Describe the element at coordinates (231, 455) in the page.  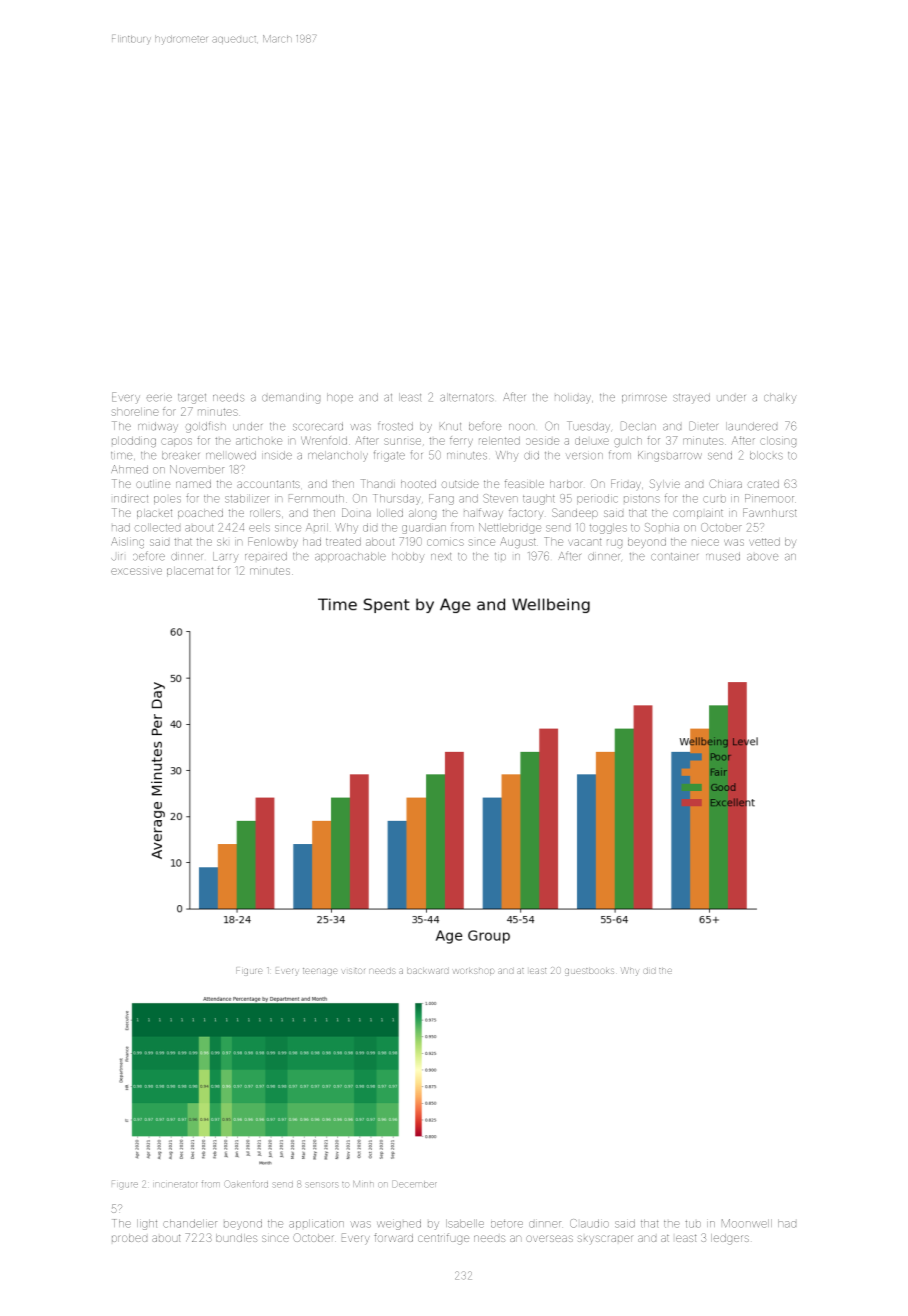
I see `mellowed` at that location.
